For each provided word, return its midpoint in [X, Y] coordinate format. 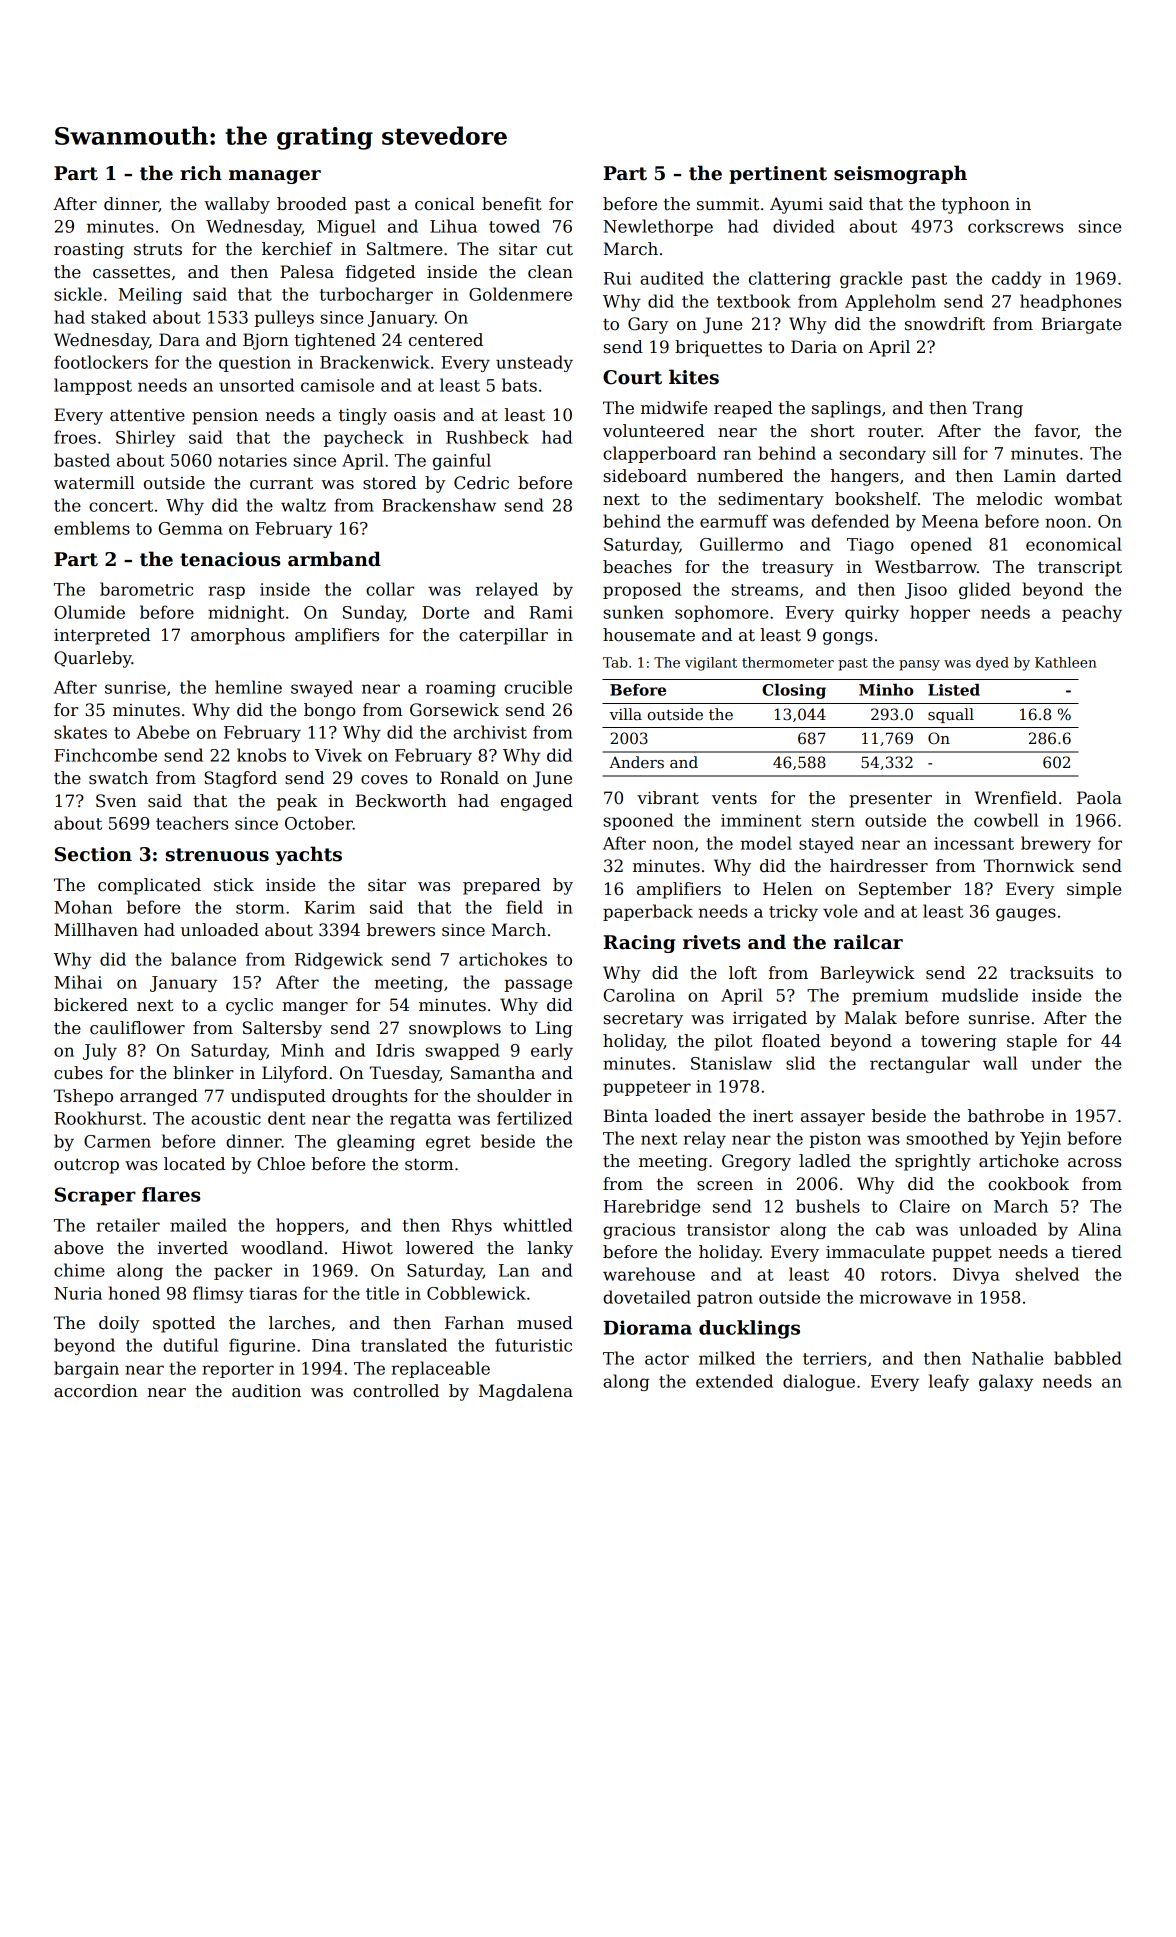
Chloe [281, 1164]
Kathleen [1066, 662]
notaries [252, 460]
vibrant [668, 798]
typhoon [976, 205]
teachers [192, 823]
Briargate [1081, 325]
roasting [89, 251]
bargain [86, 1369]
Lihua [453, 226]
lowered [440, 1248]
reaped [743, 409]
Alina [1100, 1229]
